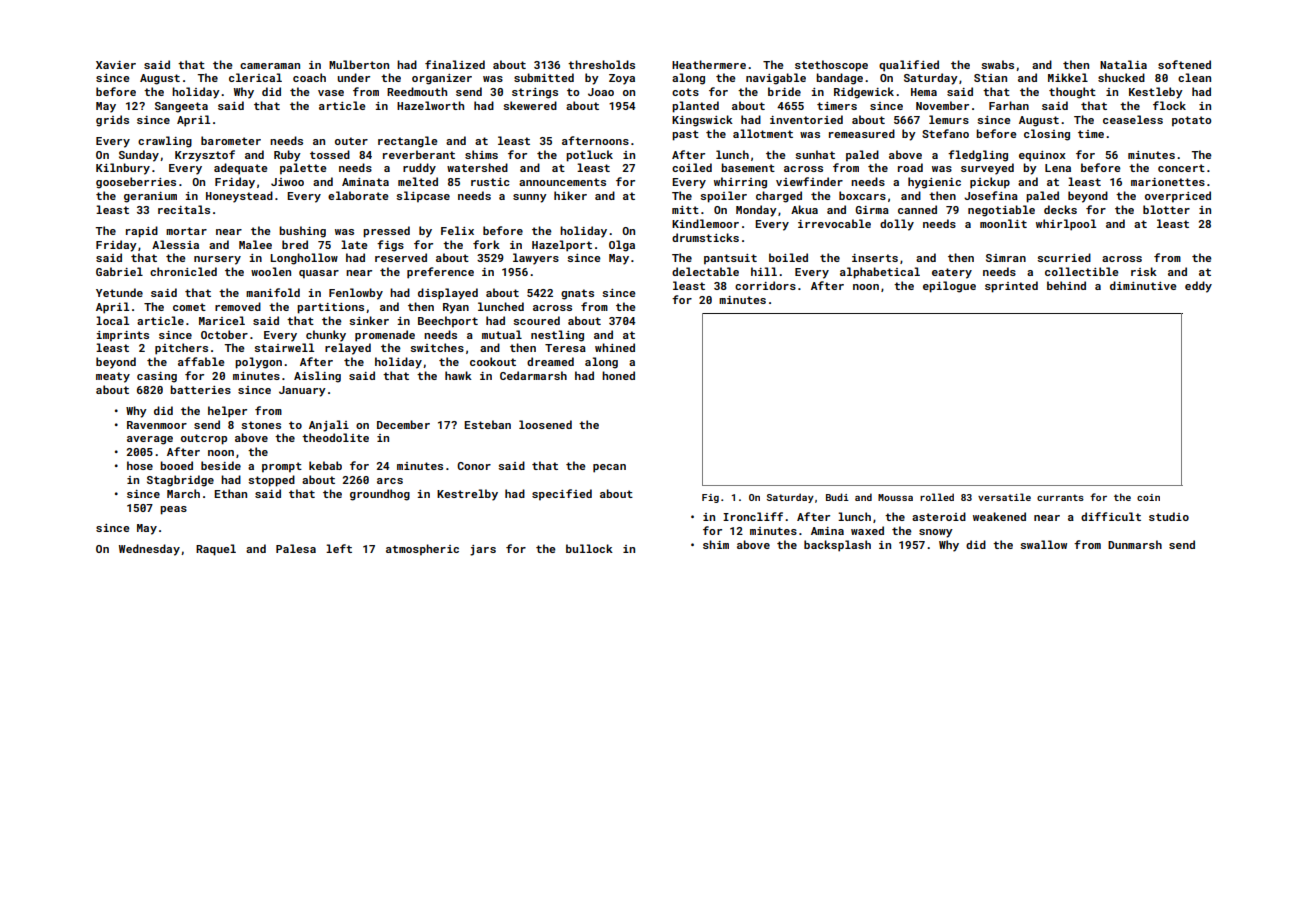 The width and height of the screenshot is (1308, 924). What do you see at coordinates (765, 285) in the screenshot?
I see `corridors` at bounding box center [765, 285].
